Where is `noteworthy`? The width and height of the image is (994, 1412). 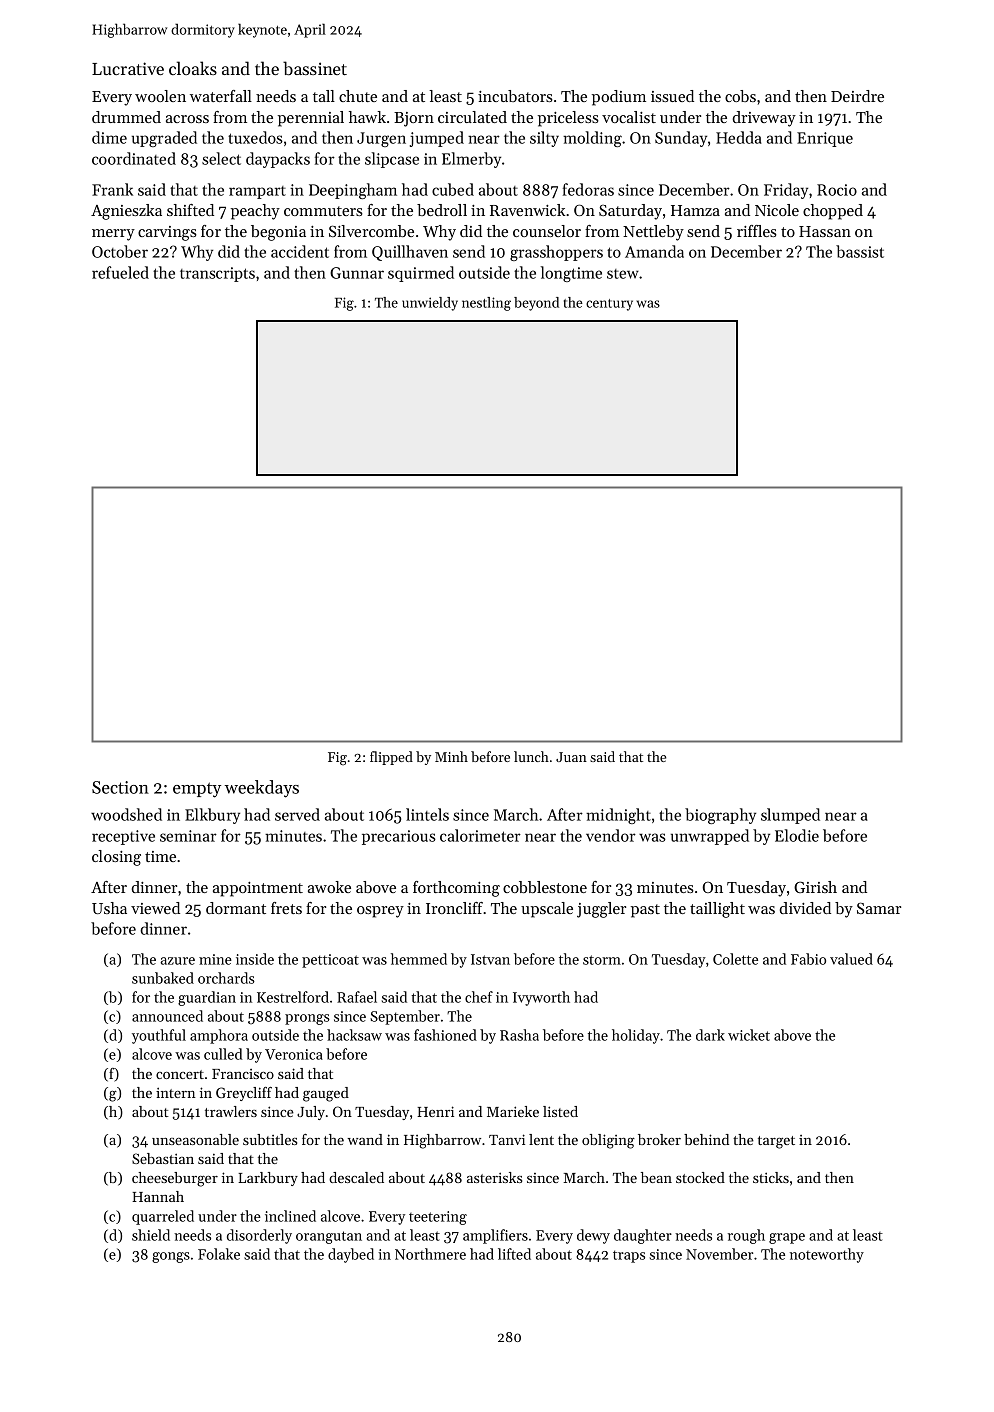
noteworthy is located at coordinates (827, 1255).
